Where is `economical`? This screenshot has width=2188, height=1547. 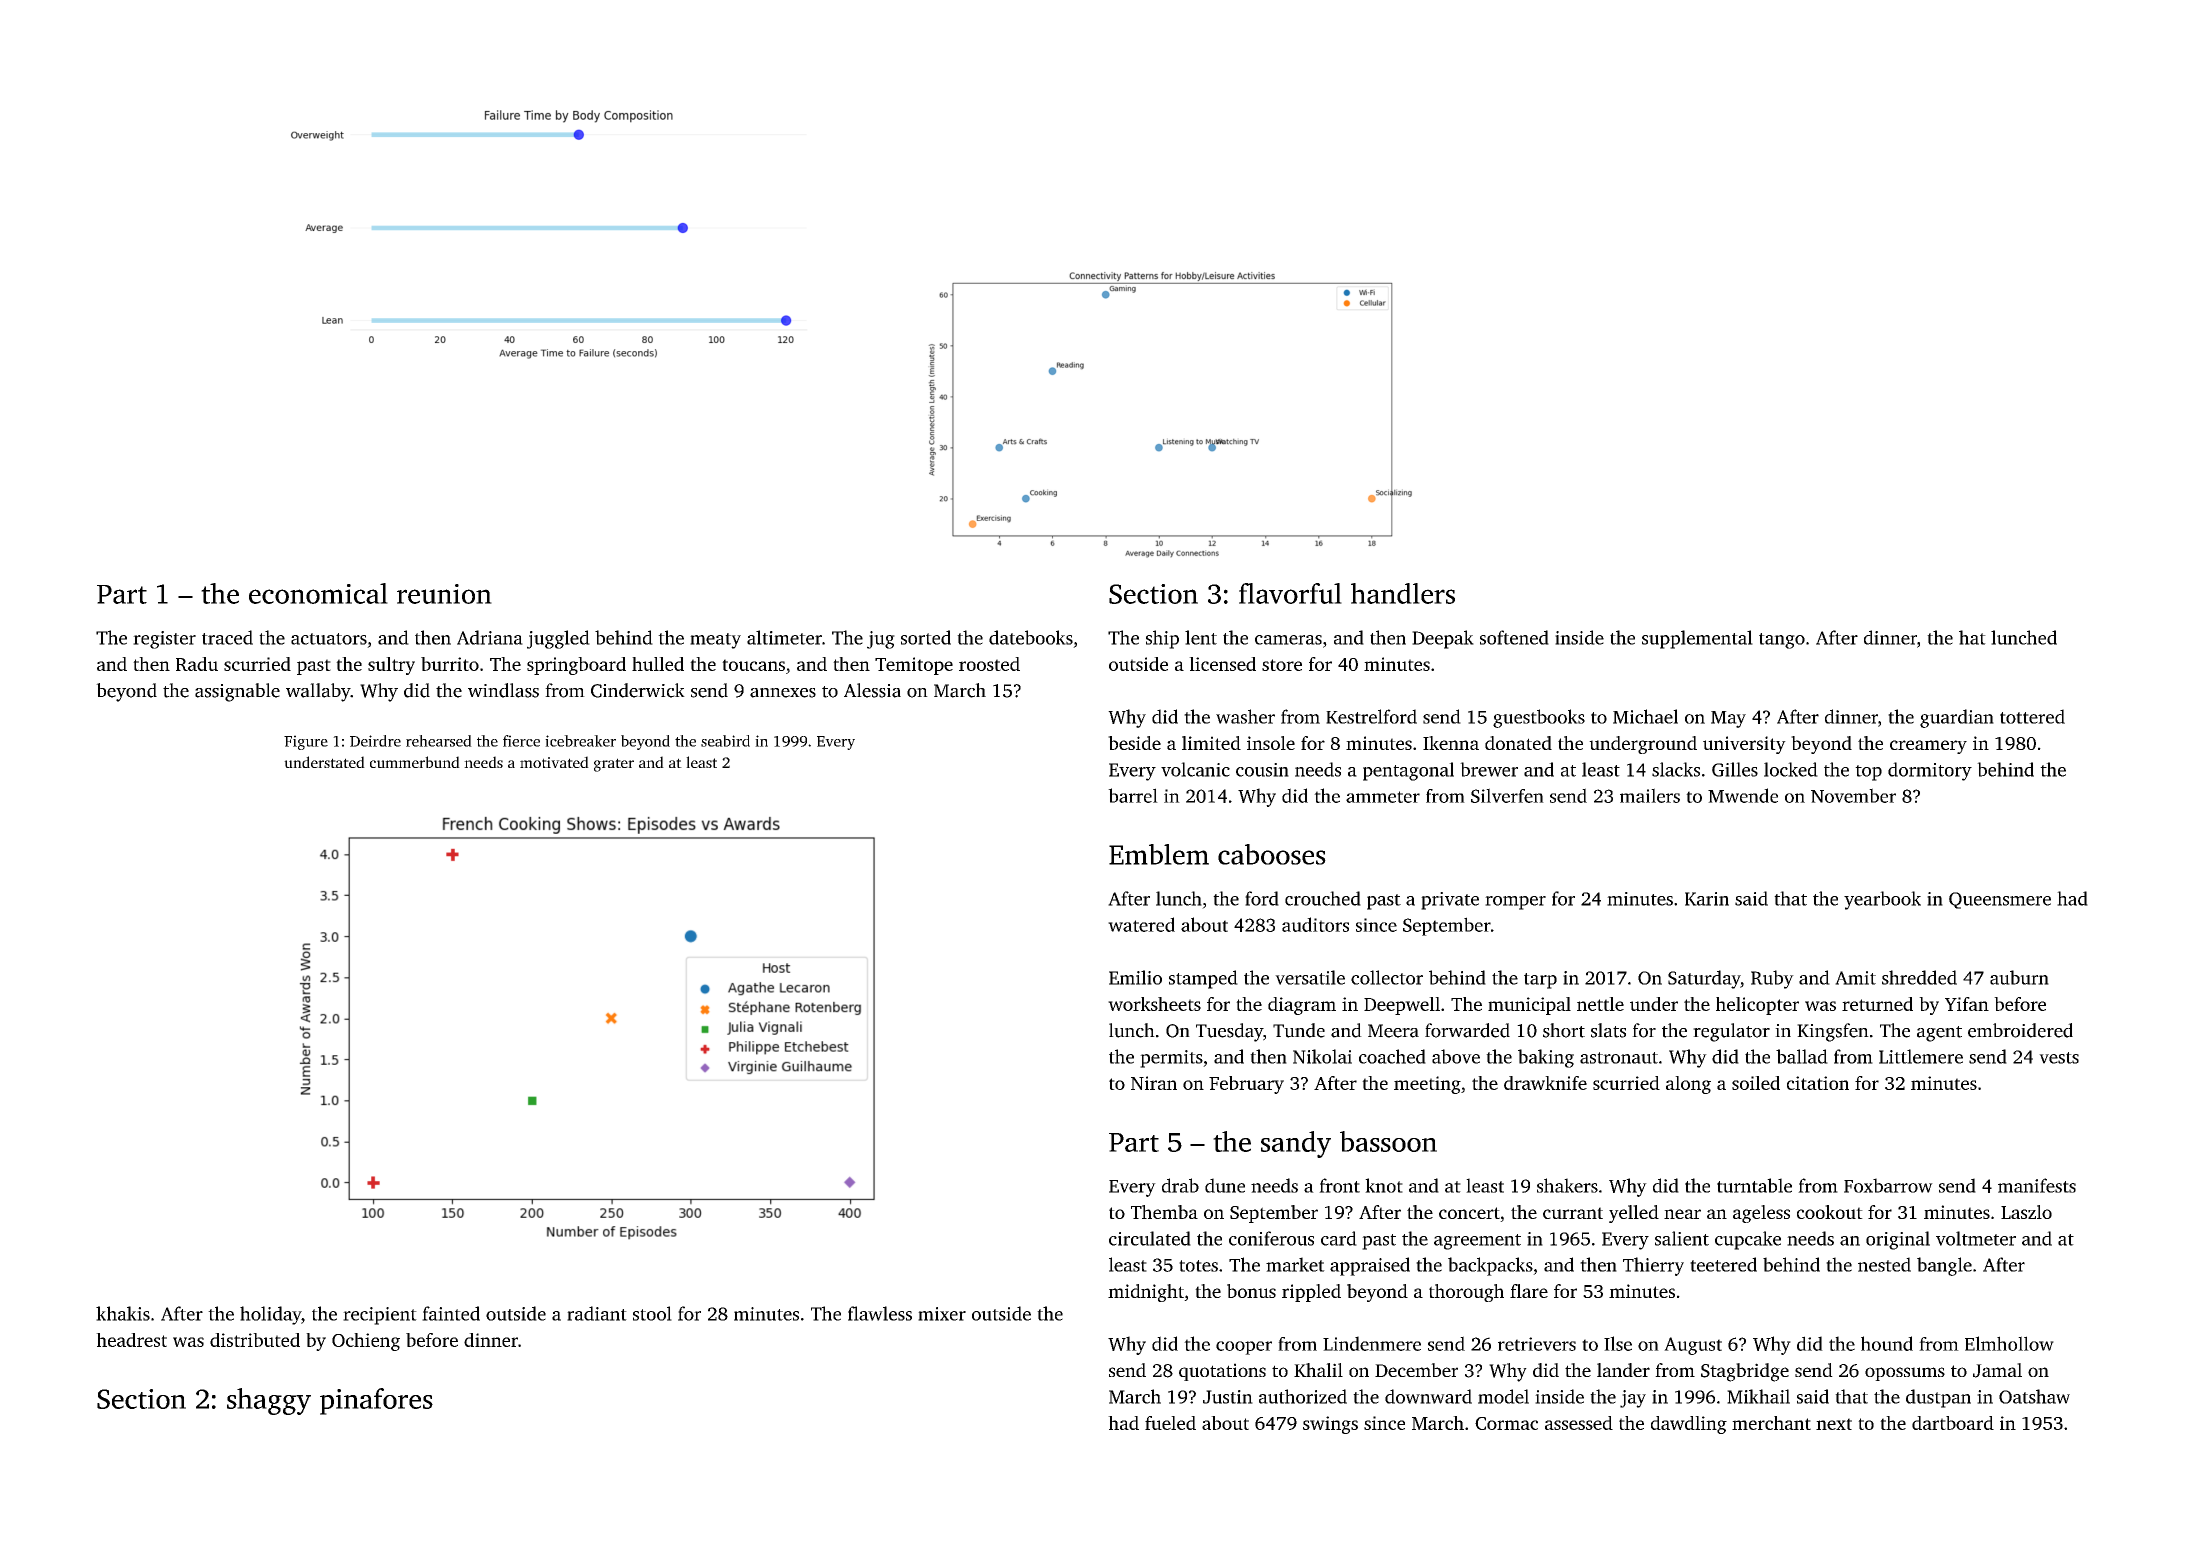
economical is located at coordinates (318, 593).
